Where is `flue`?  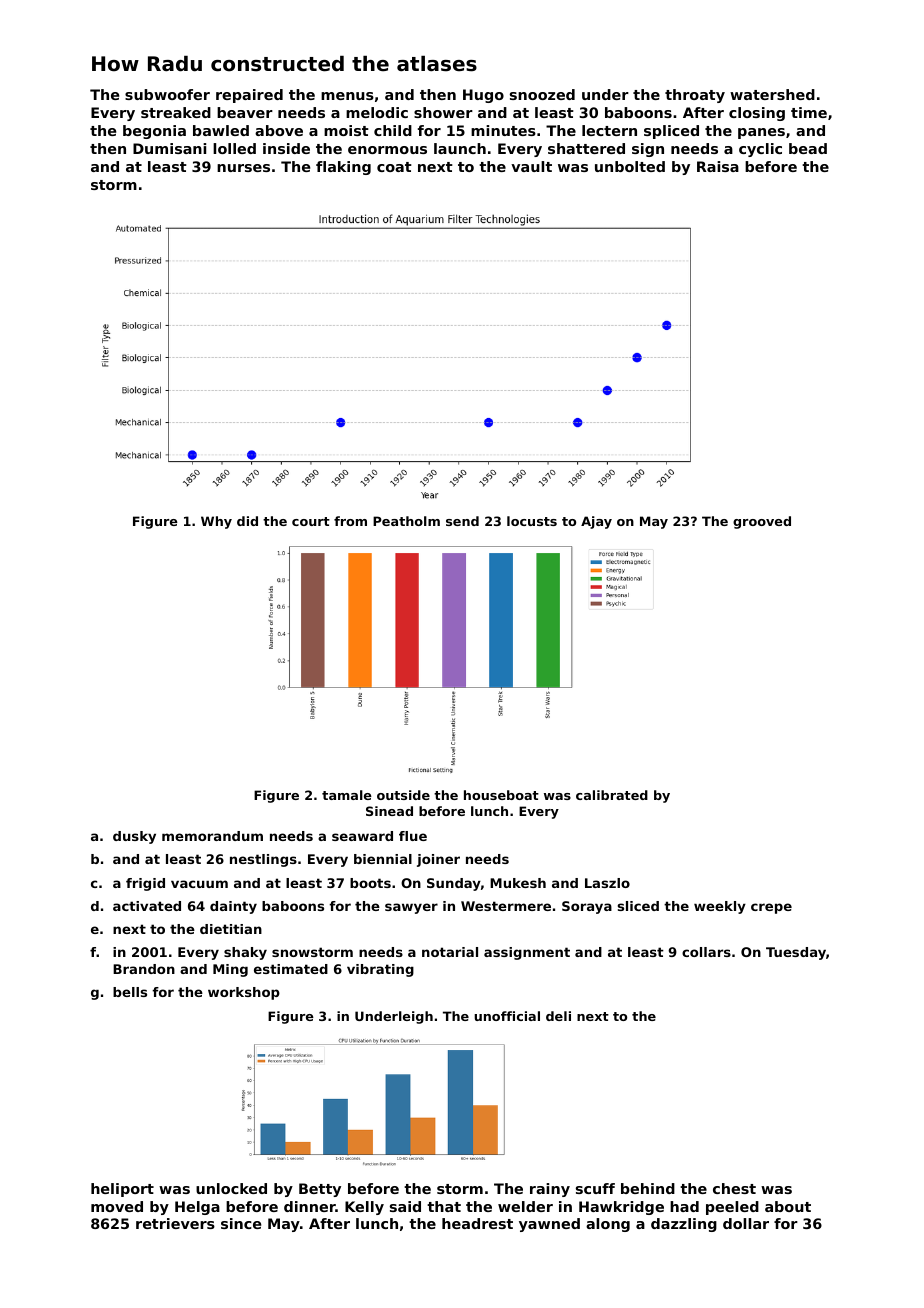
flue is located at coordinates (413, 836).
